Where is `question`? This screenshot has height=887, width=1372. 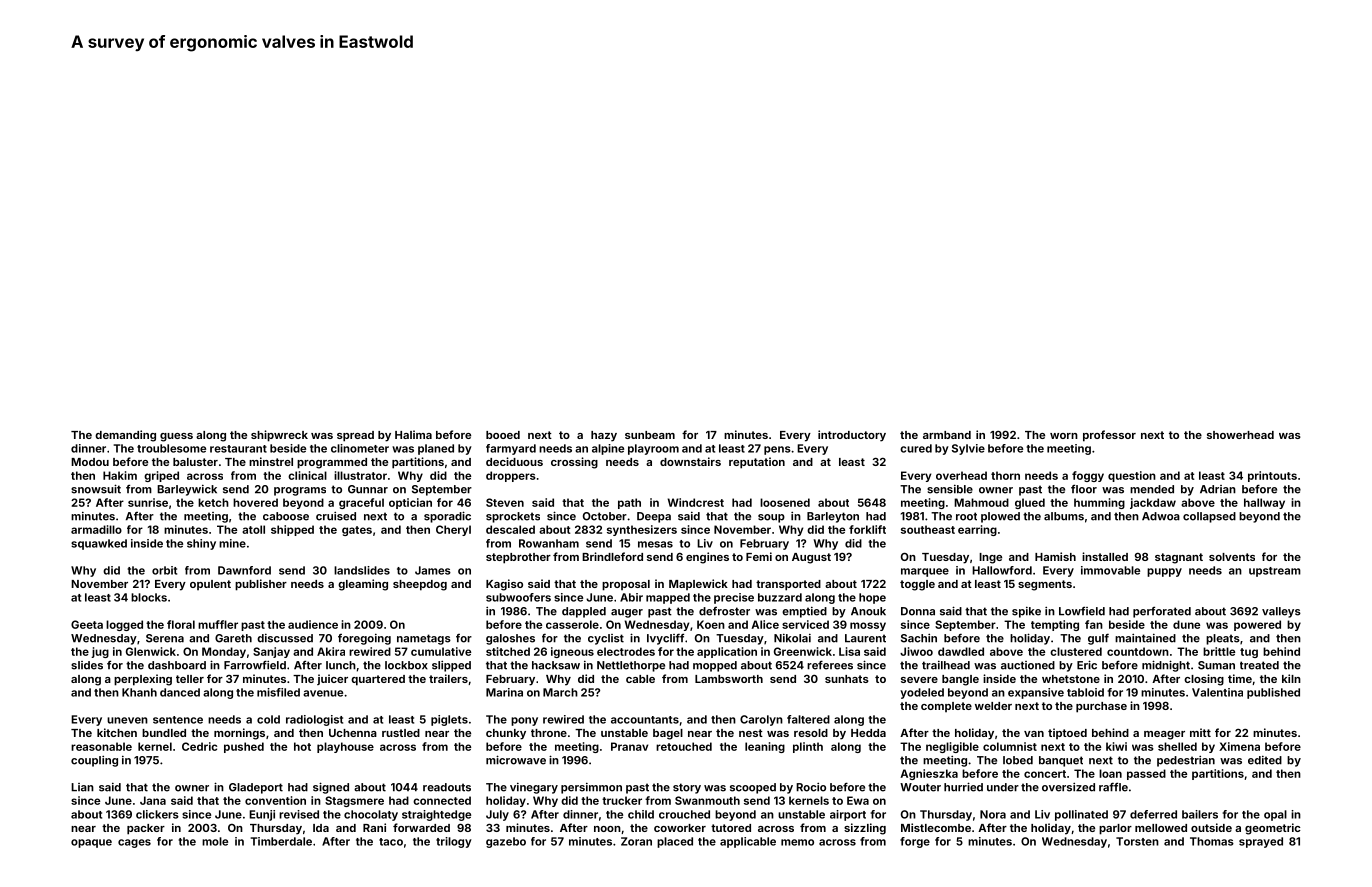 question is located at coordinates (1132, 476).
